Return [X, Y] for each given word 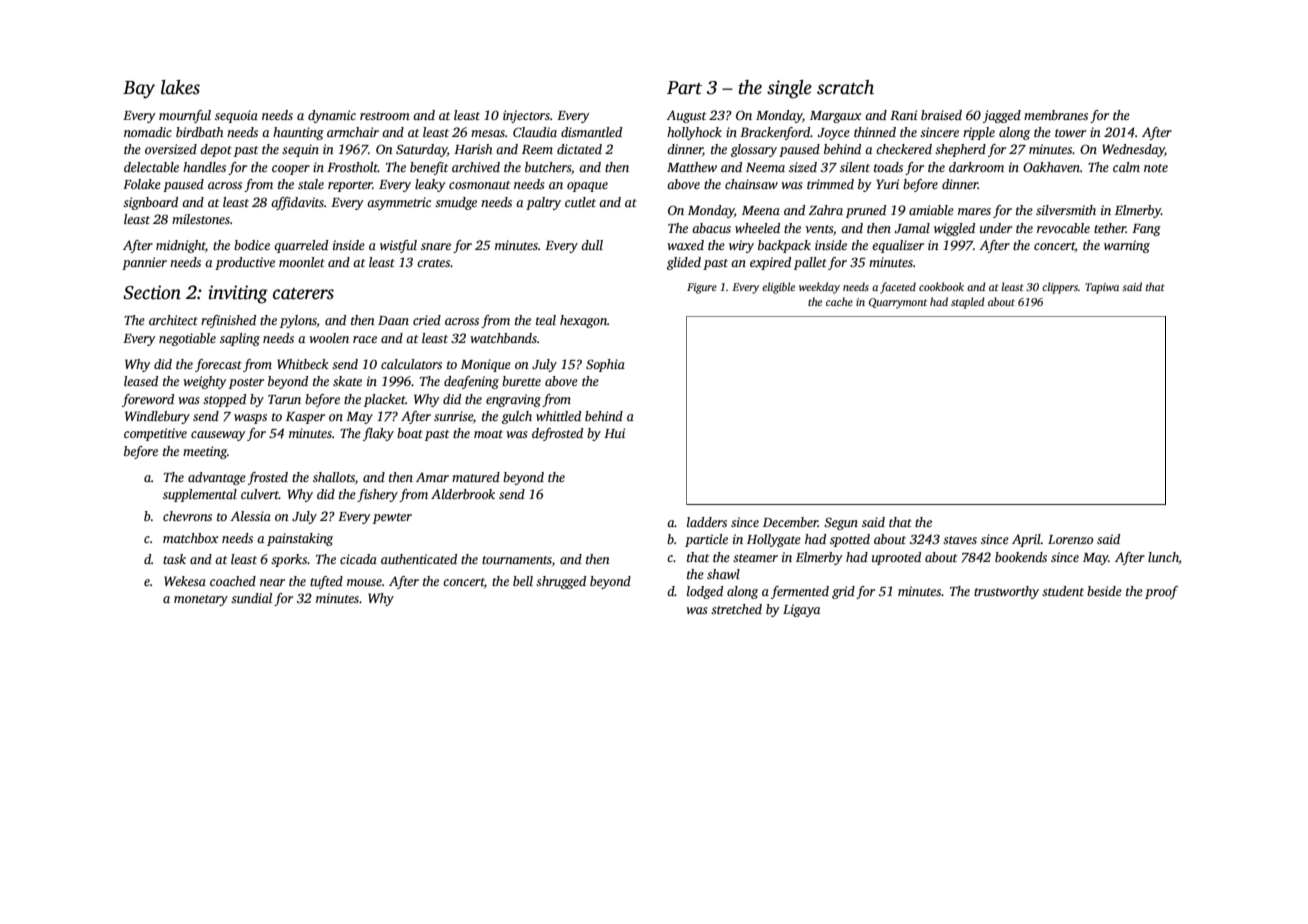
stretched [736, 609]
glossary [754, 150]
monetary [201, 600]
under [996, 228]
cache [839, 301]
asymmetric [399, 203]
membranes [1056, 115]
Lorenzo [1070, 539]
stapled [968, 303]
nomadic [148, 132]
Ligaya [801, 610]
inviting [238, 294]
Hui [614, 433]
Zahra [826, 210]
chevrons [187, 516]
